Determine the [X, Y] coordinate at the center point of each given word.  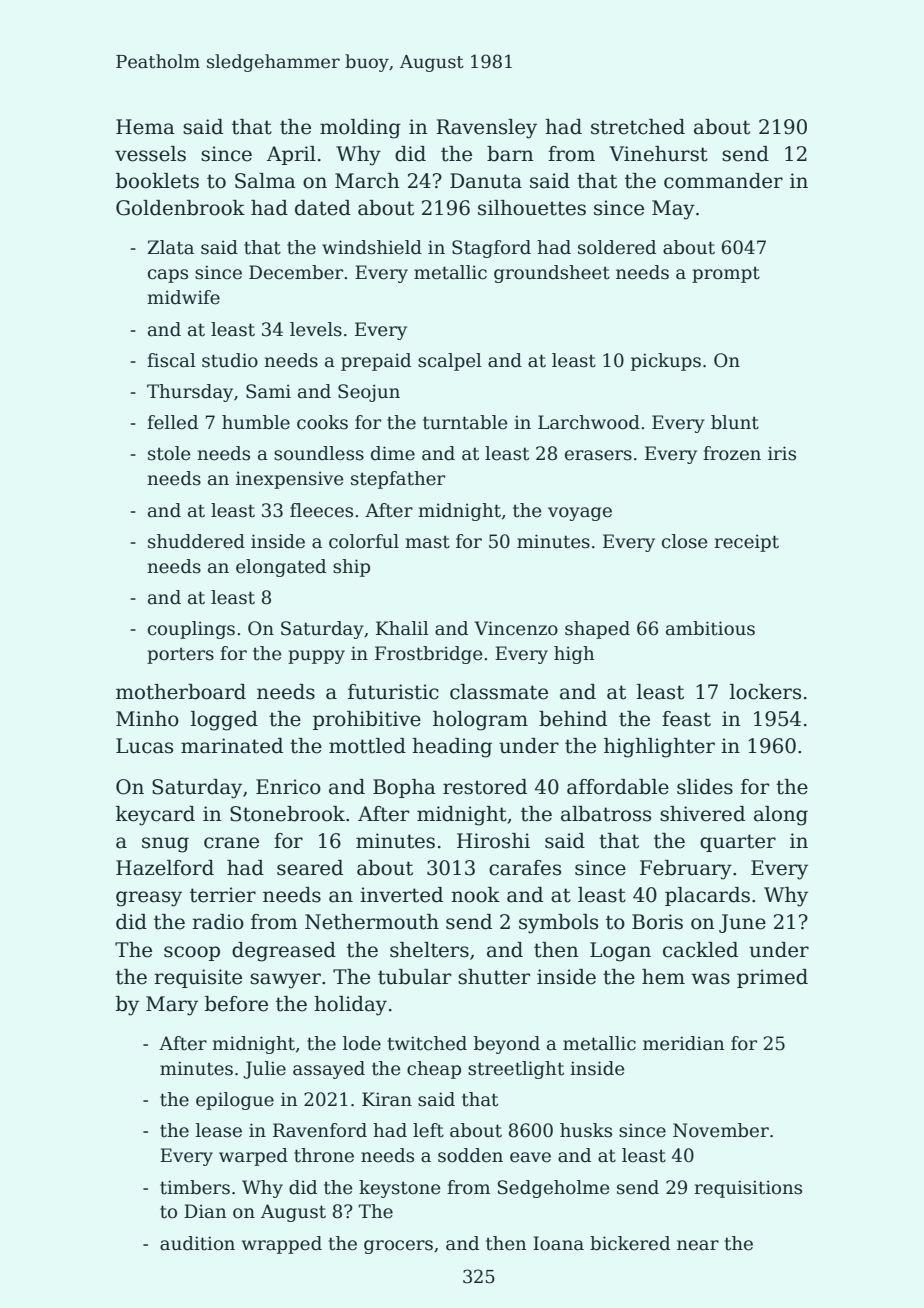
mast [427, 542]
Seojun [369, 393]
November [721, 1130]
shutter [494, 977]
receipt [746, 543]
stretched [638, 127]
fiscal [171, 360]
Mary [172, 1006]
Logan [620, 952]
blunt [735, 422]
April [291, 155]
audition [197, 1243]
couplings [191, 630]
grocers [398, 1247]
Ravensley [486, 129]
